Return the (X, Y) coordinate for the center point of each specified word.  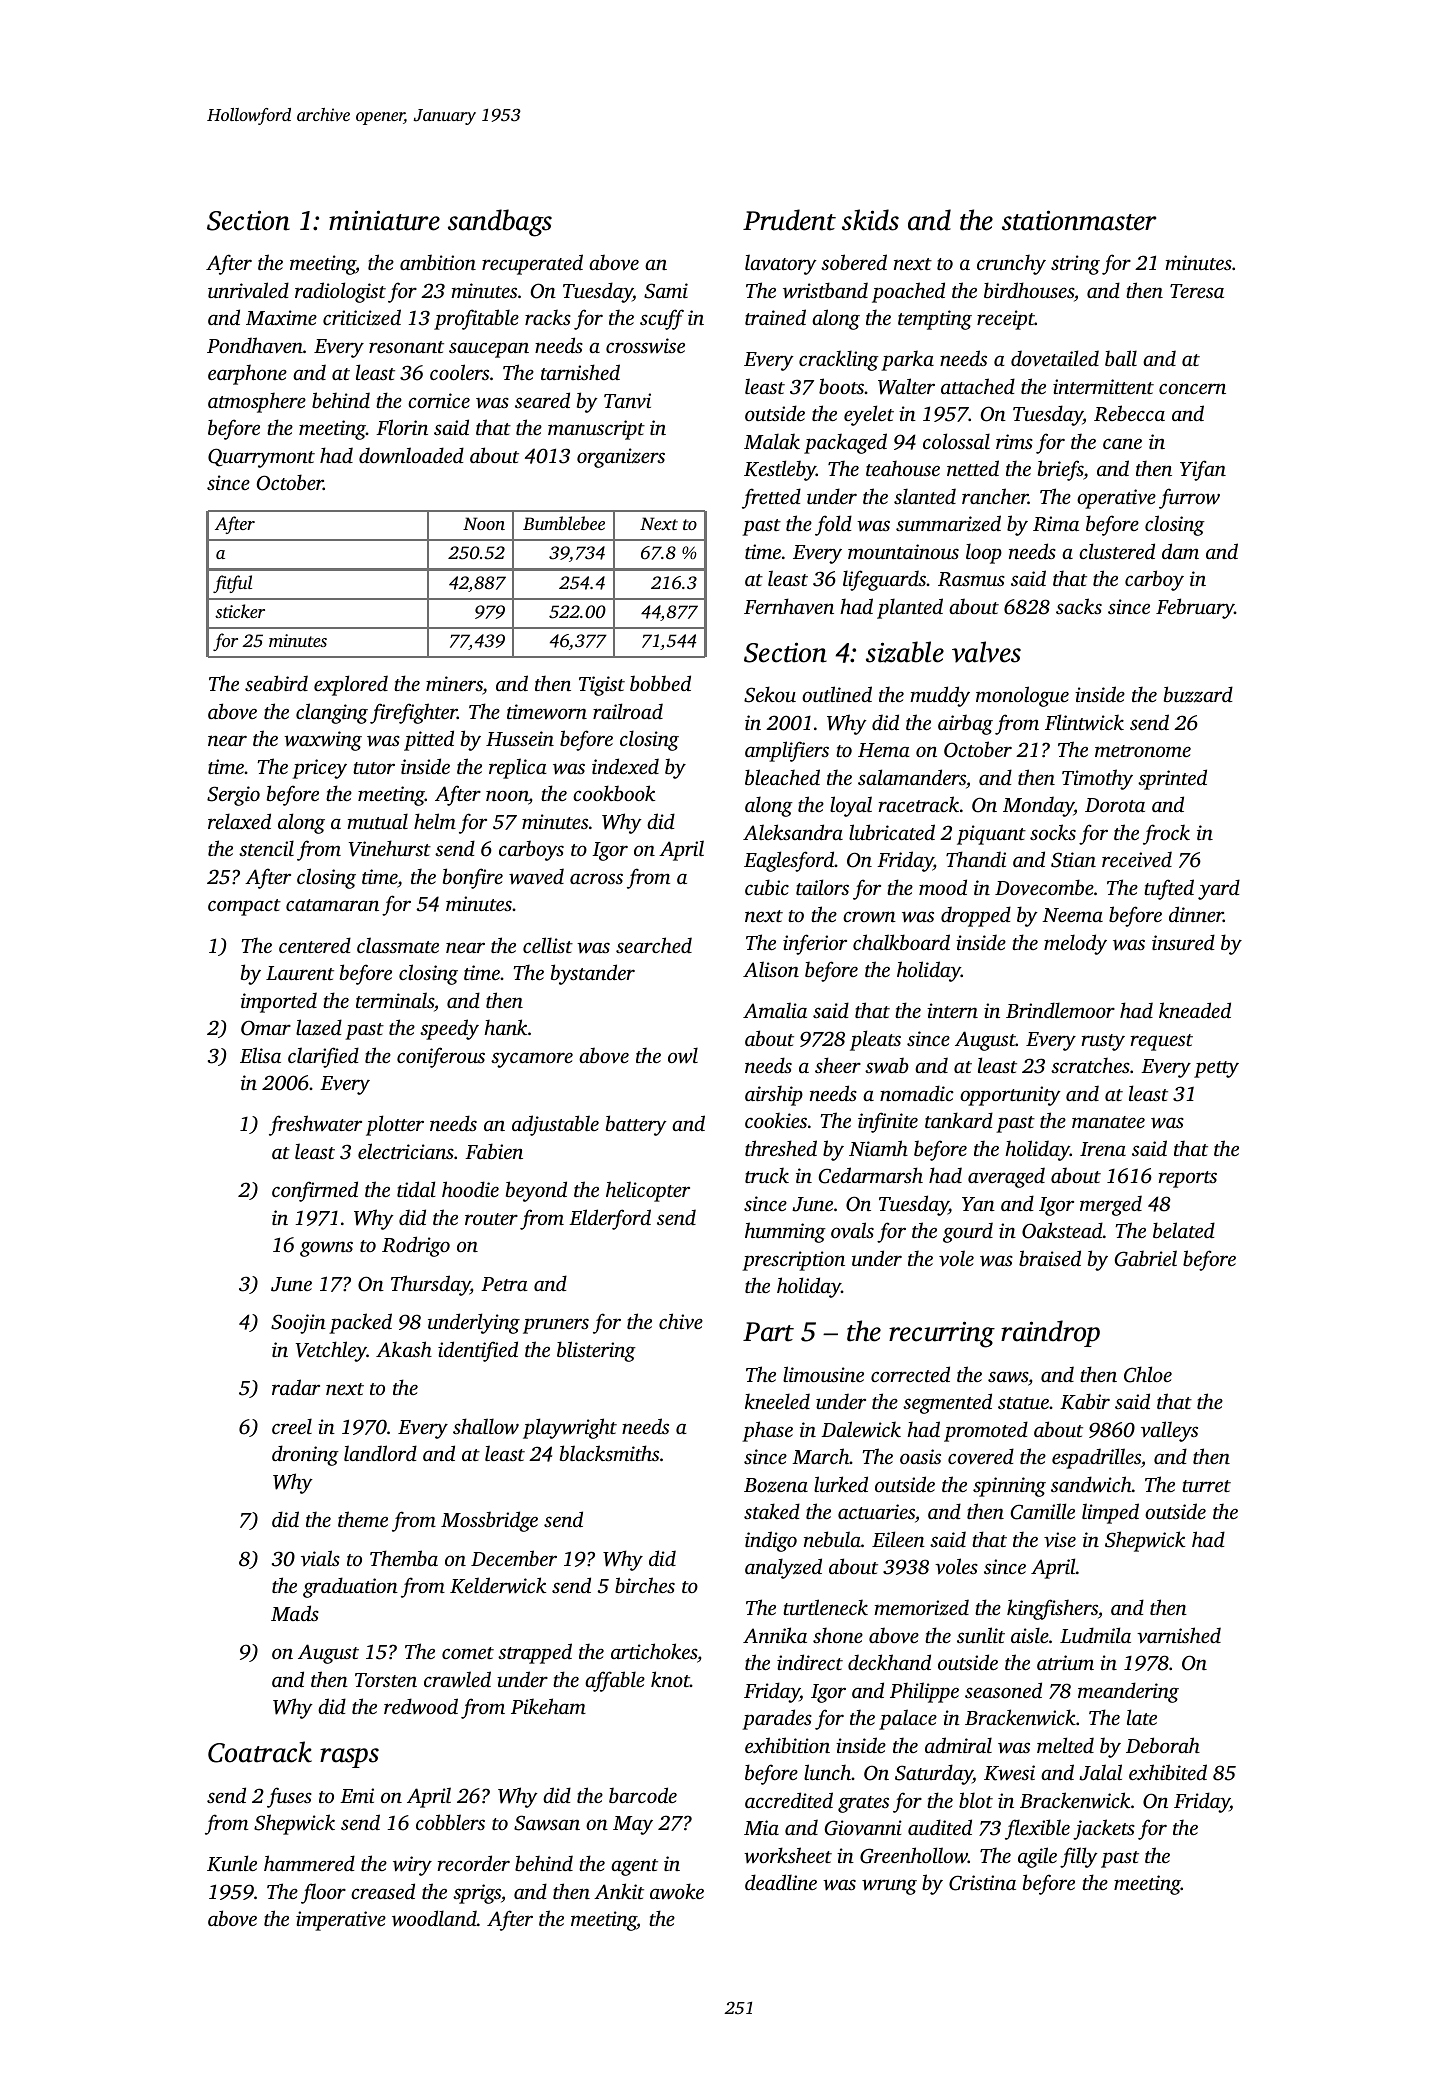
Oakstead (1062, 1230)
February (1195, 608)
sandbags (500, 223)
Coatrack (260, 1752)
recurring (942, 1334)
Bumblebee (564, 523)
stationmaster (1079, 220)
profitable (476, 319)
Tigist (602, 686)
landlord (380, 1453)
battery (636, 1125)
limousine (823, 1374)
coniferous (441, 1057)
